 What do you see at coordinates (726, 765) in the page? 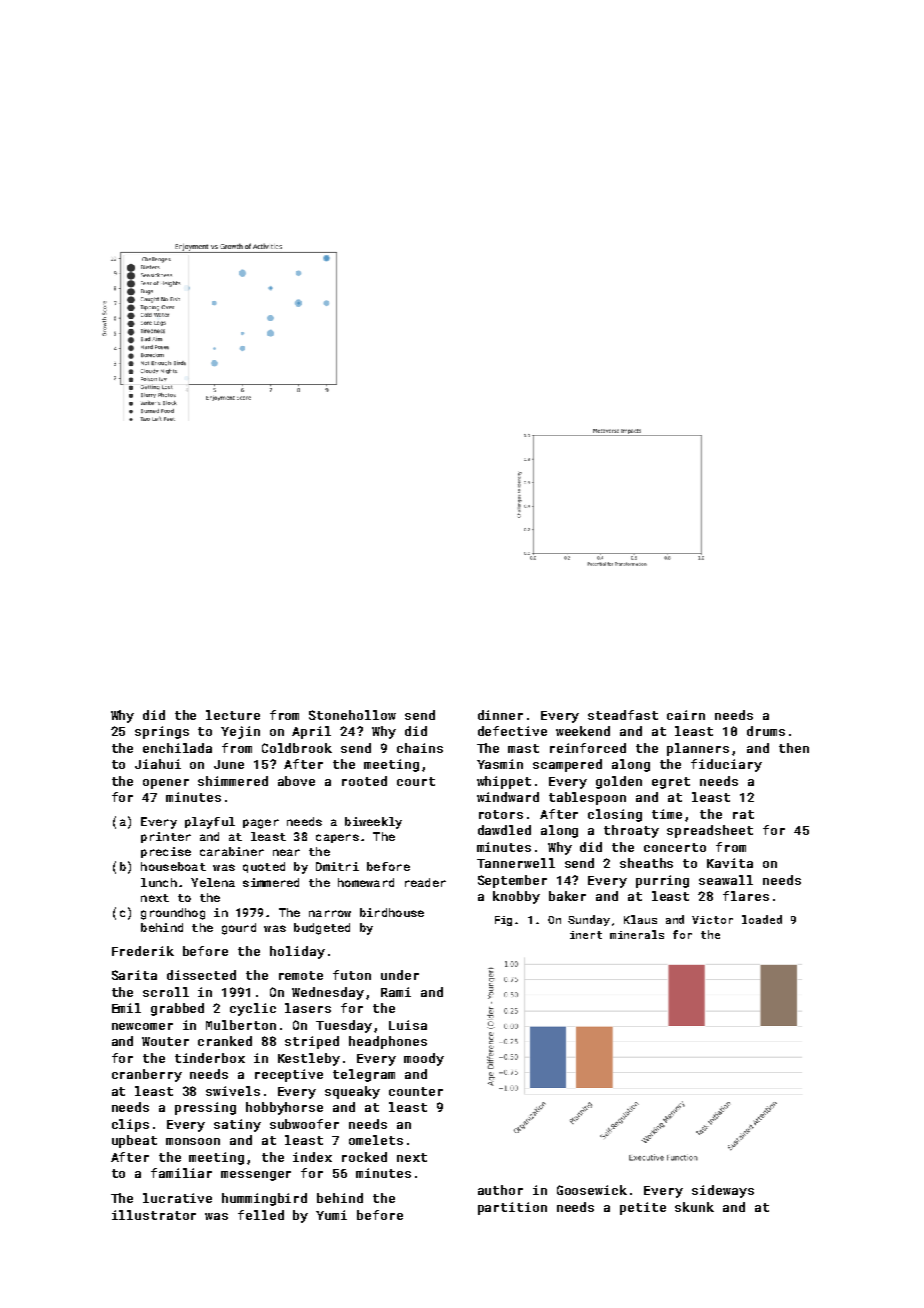
I see `fiduciary` at bounding box center [726, 765].
